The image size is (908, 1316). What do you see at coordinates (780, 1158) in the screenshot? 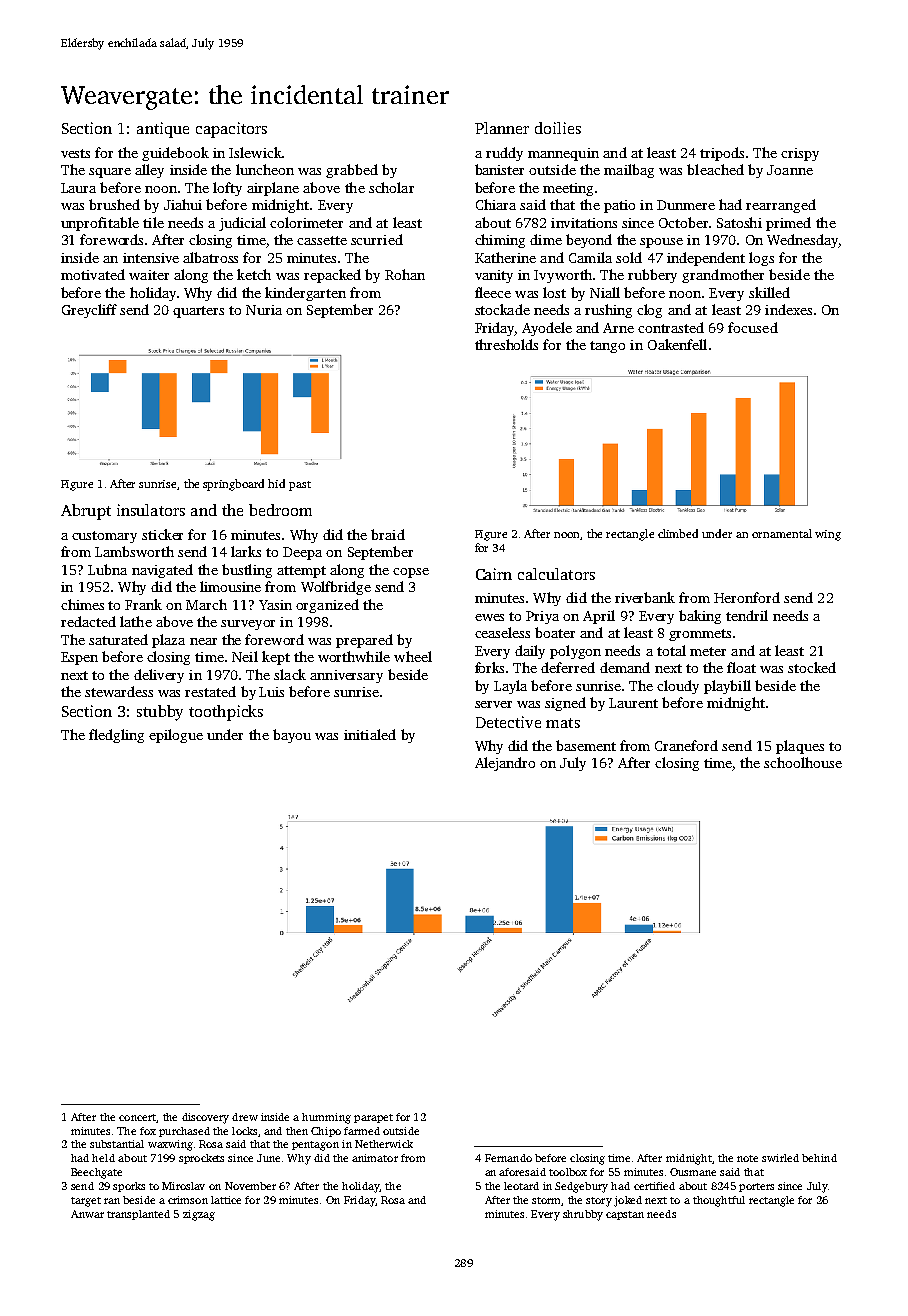
I see `swirled` at bounding box center [780, 1158].
